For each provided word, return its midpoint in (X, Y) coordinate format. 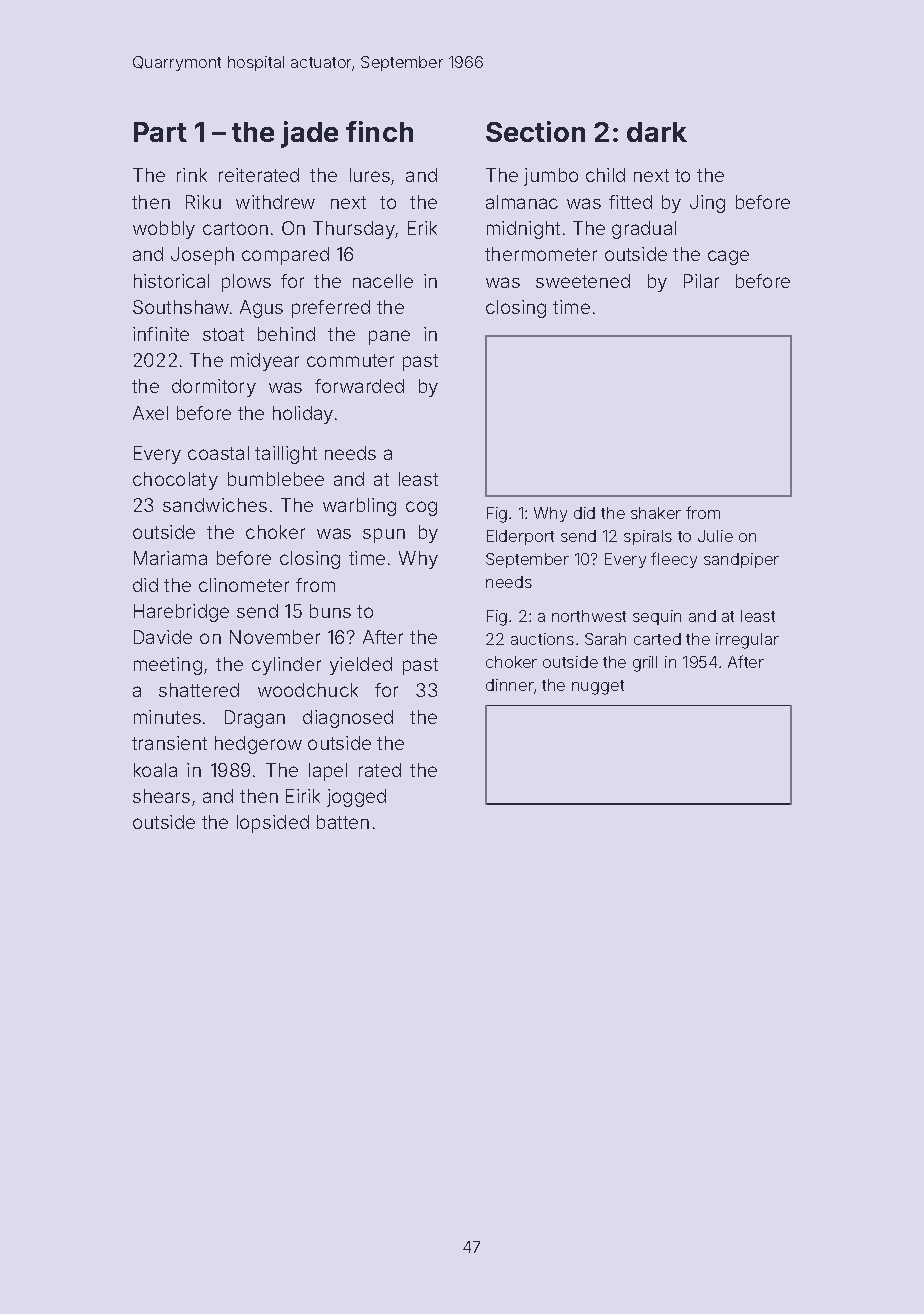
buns (330, 611)
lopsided (273, 824)
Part (160, 132)
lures (370, 175)
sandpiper (741, 560)
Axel (150, 413)
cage (728, 257)
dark (657, 132)
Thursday (354, 230)
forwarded (359, 386)
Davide (163, 637)
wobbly (164, 230)
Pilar (701, 281)
